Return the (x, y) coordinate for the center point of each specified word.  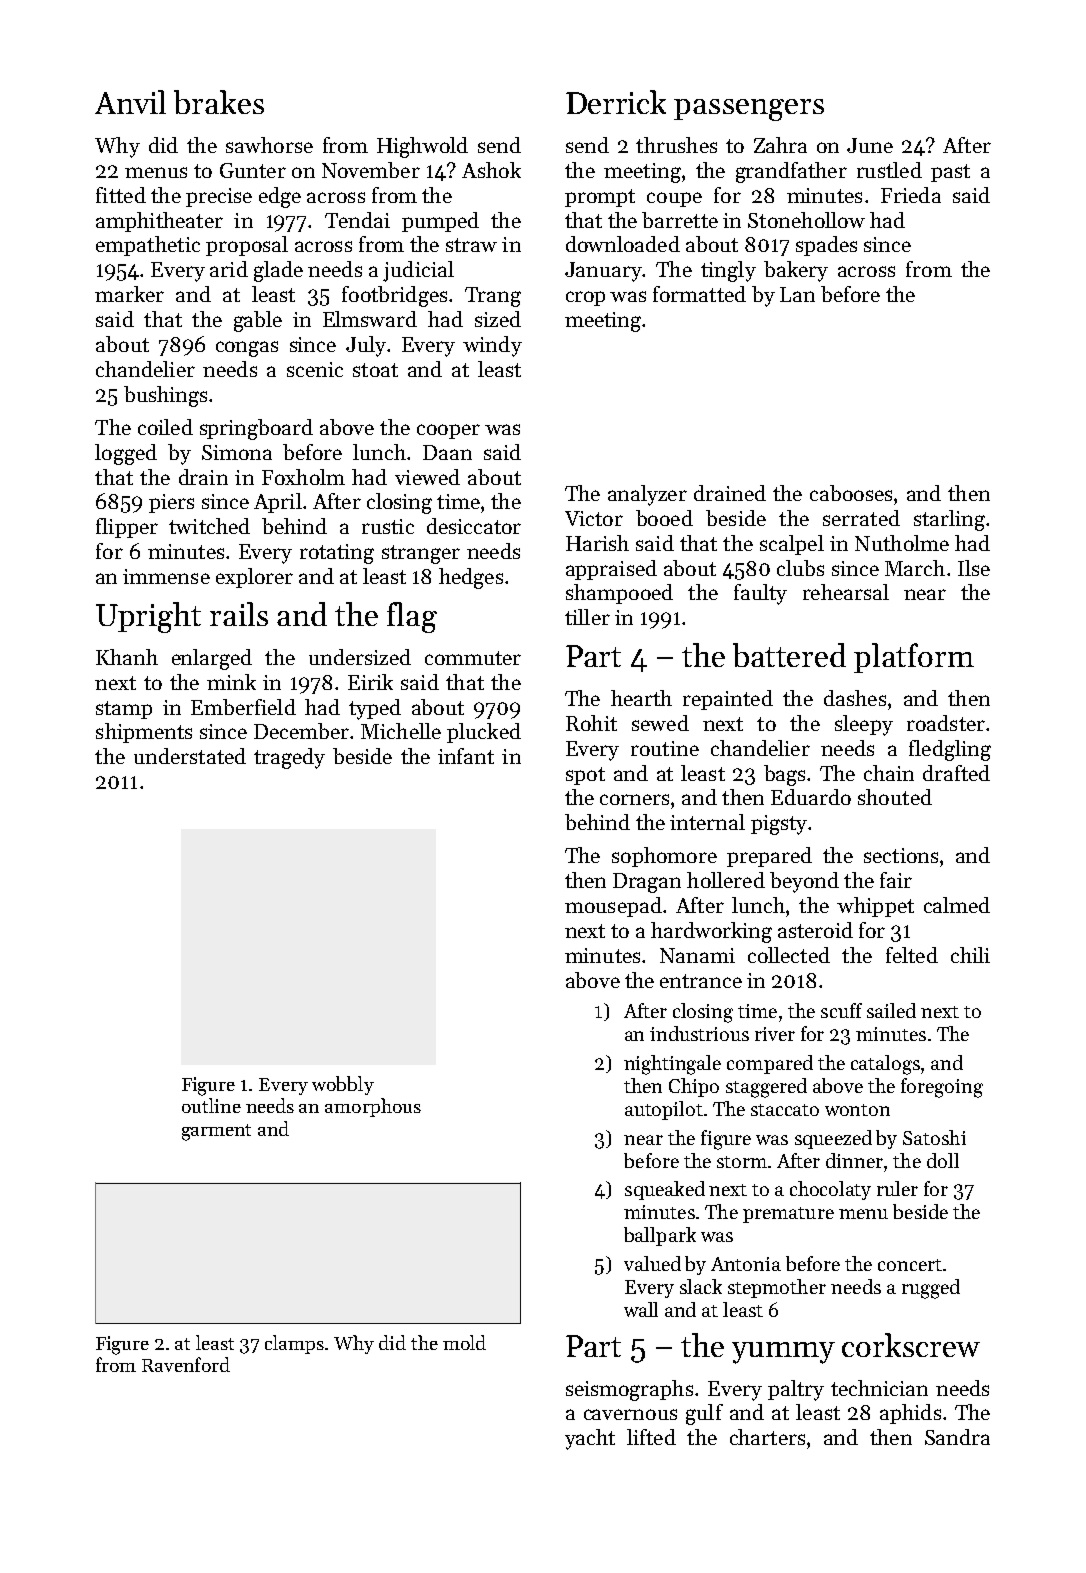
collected (789, 955)
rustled (889, 170)
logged (126, 454)
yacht (590, 1439)
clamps (294, 1344)
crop (585, 298)
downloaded (623, 244)
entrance (701, 981)
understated (190, 756)
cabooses (851, 493)
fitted (121, 195)
